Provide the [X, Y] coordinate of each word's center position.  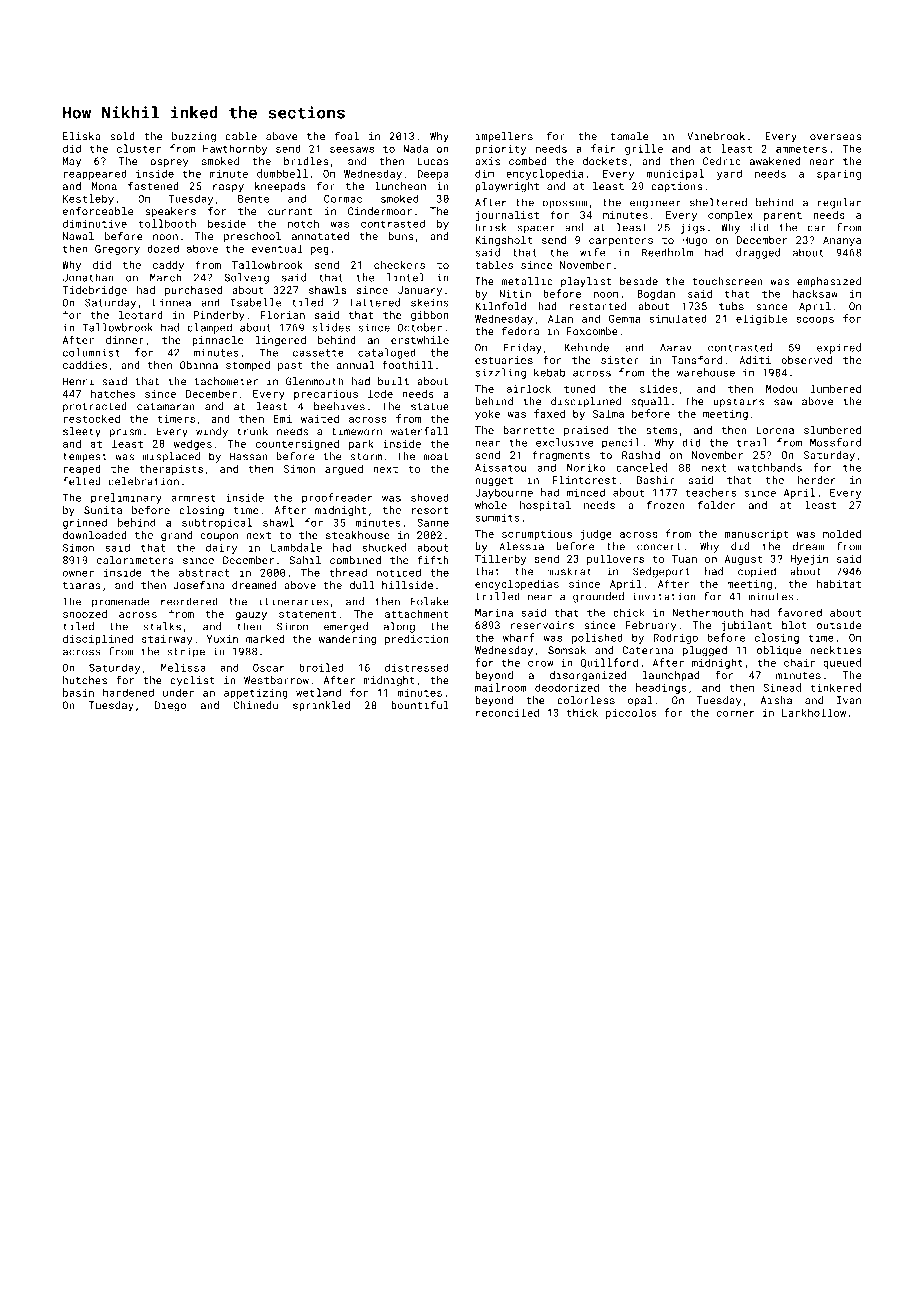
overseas [835, 137]
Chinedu [255, 705]
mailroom [501, 687]
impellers [504, 137]
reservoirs [542, 625]
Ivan [849, 700]
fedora [520, 331]
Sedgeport [661, 572]
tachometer [226, 381]
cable [241, 136]
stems [661, 430]
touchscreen [727, 281]
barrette [528, 430]
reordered [189, 601]
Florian [283, 315]
